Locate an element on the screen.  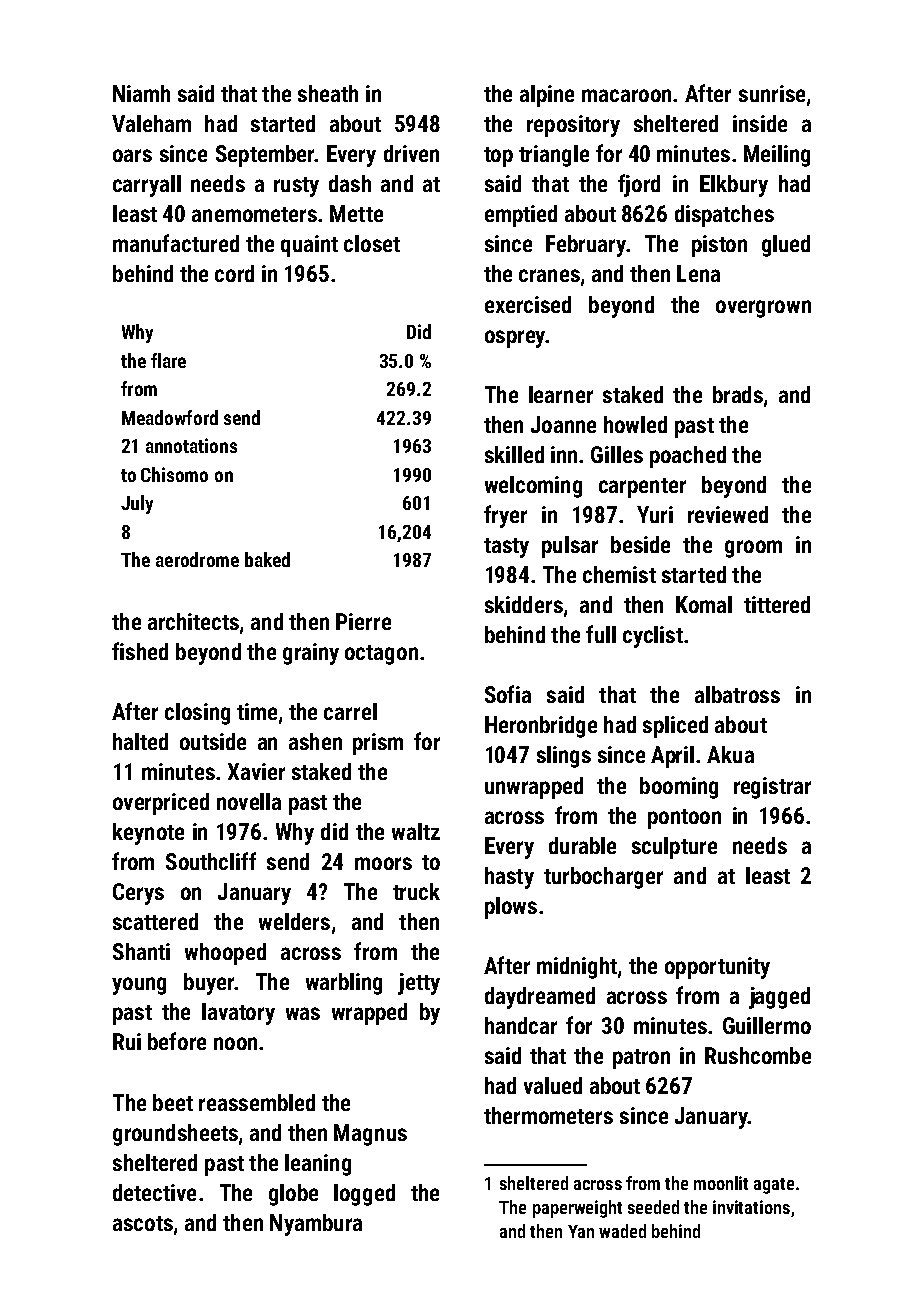
Rushcombe is located at coordinates (758, 1055).
